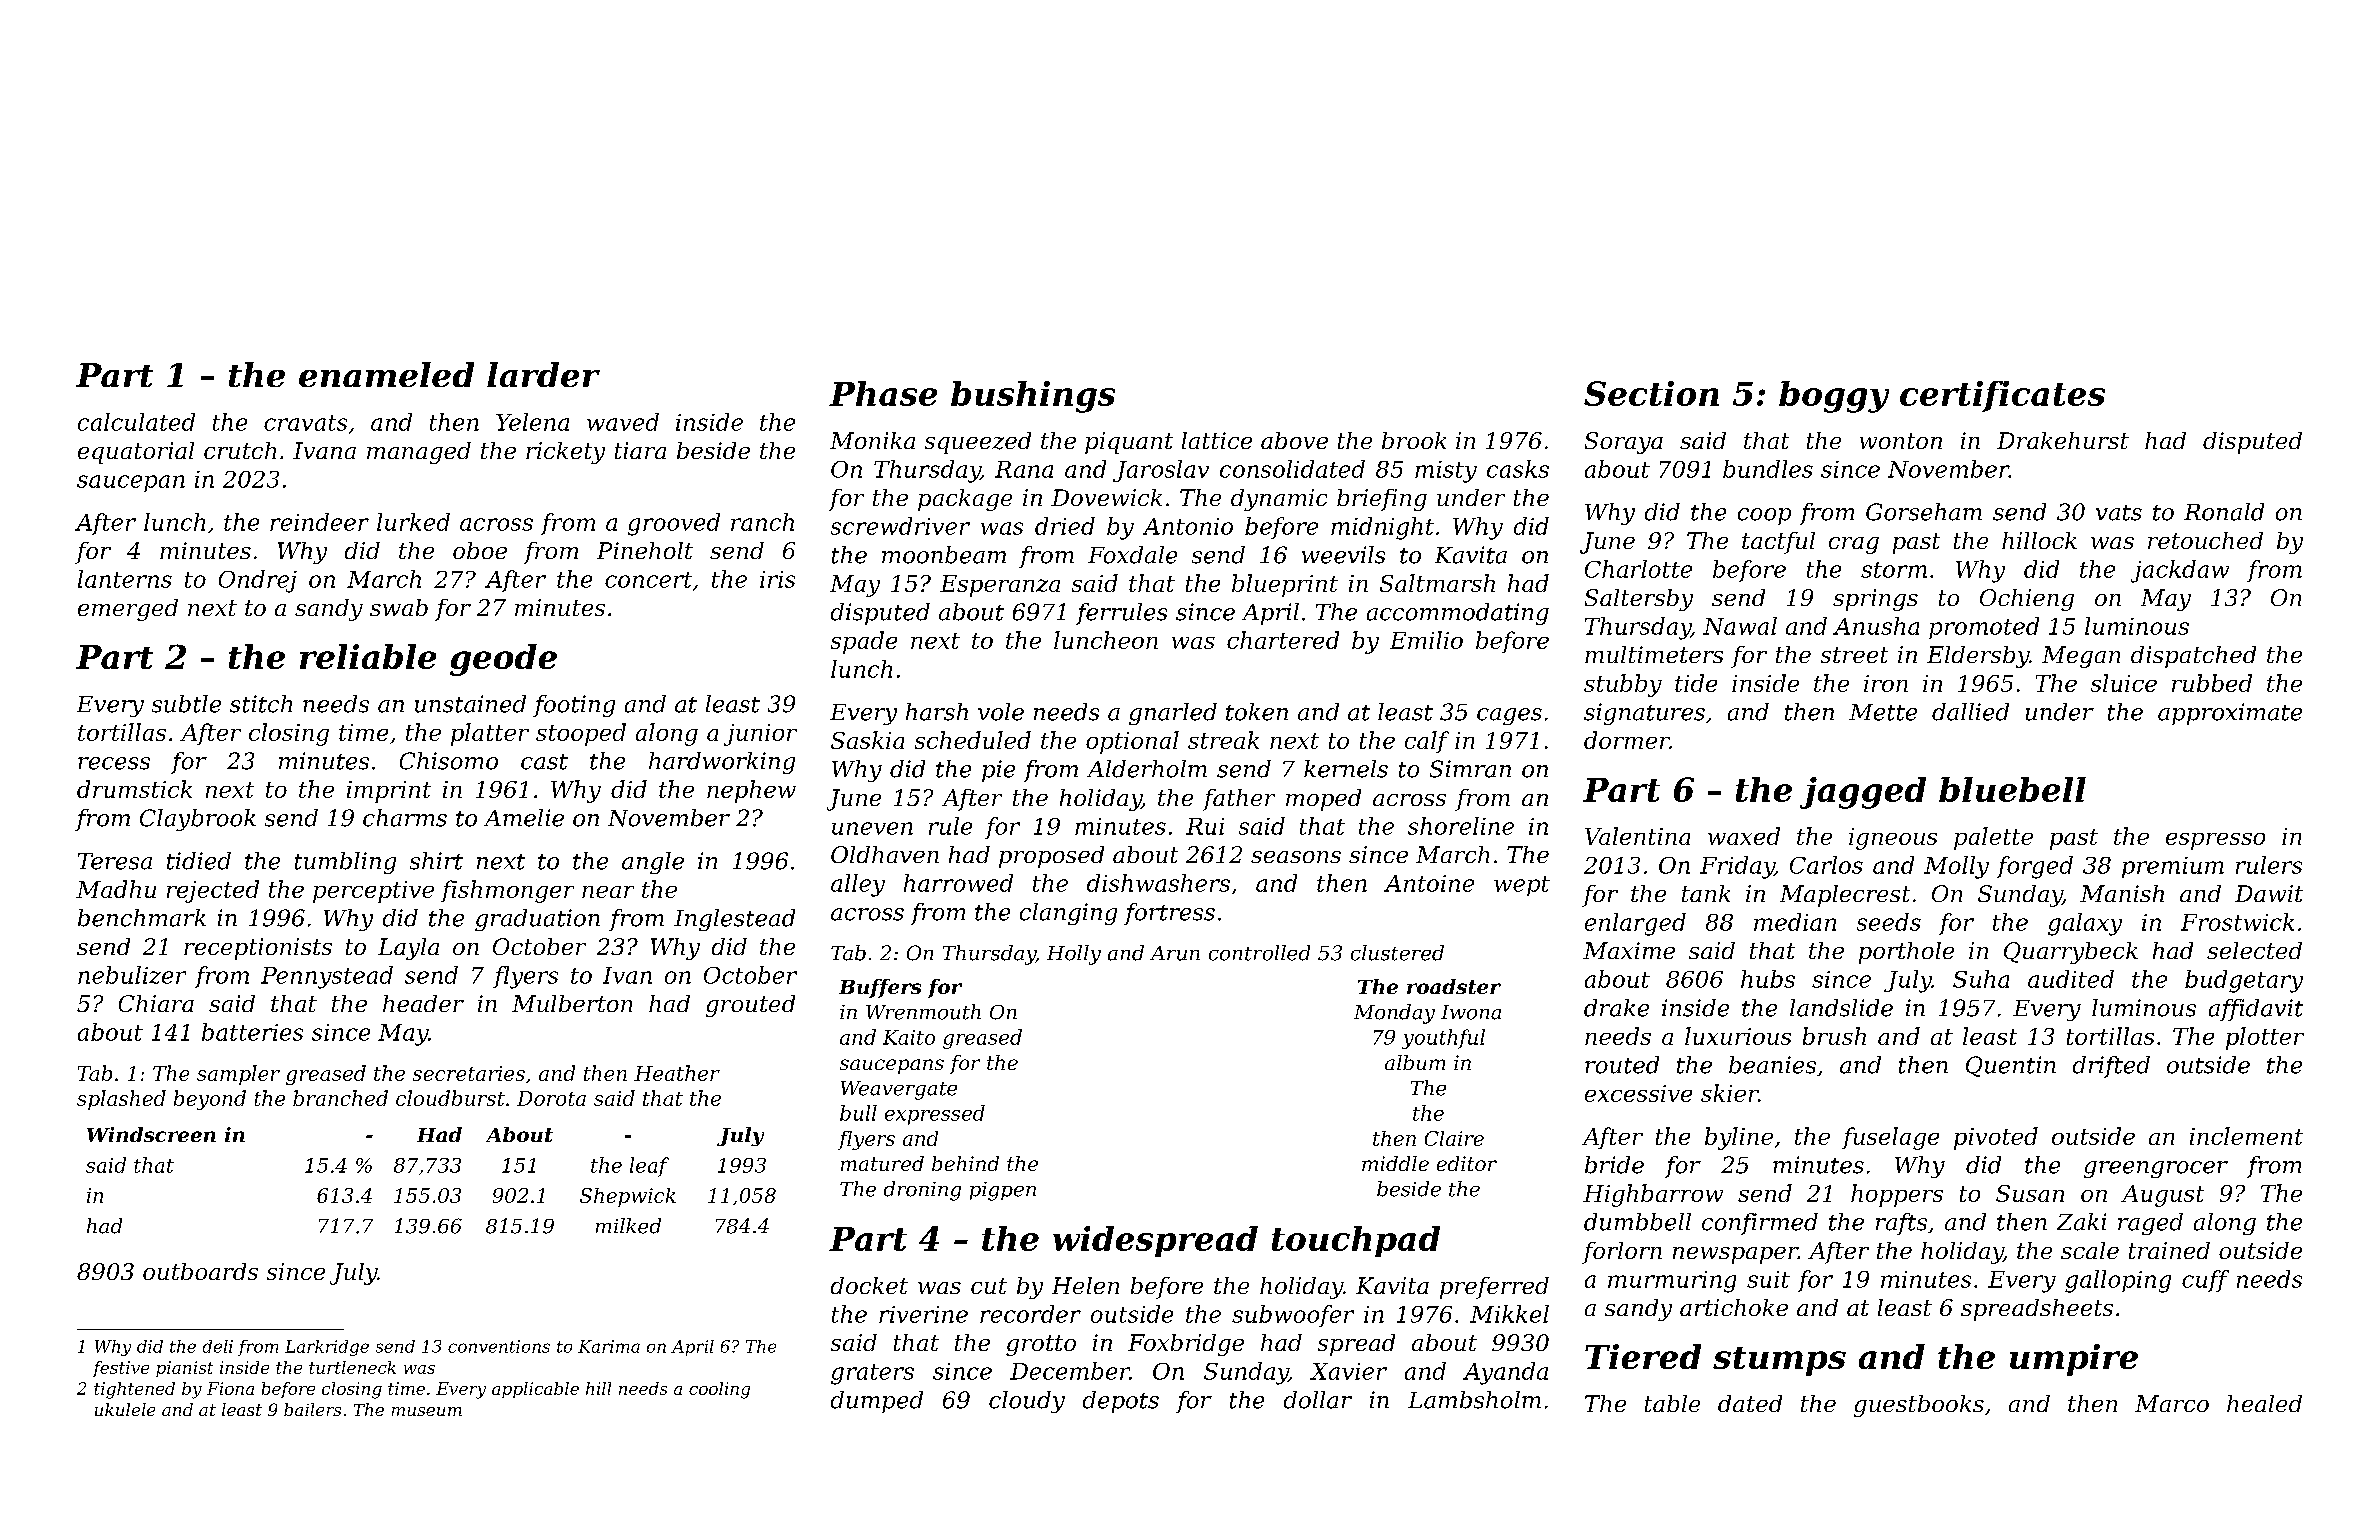 This image has width=2380, height=1540. Describe the element at coordinates (543, 374) in the image. I see `larder` at that location.
